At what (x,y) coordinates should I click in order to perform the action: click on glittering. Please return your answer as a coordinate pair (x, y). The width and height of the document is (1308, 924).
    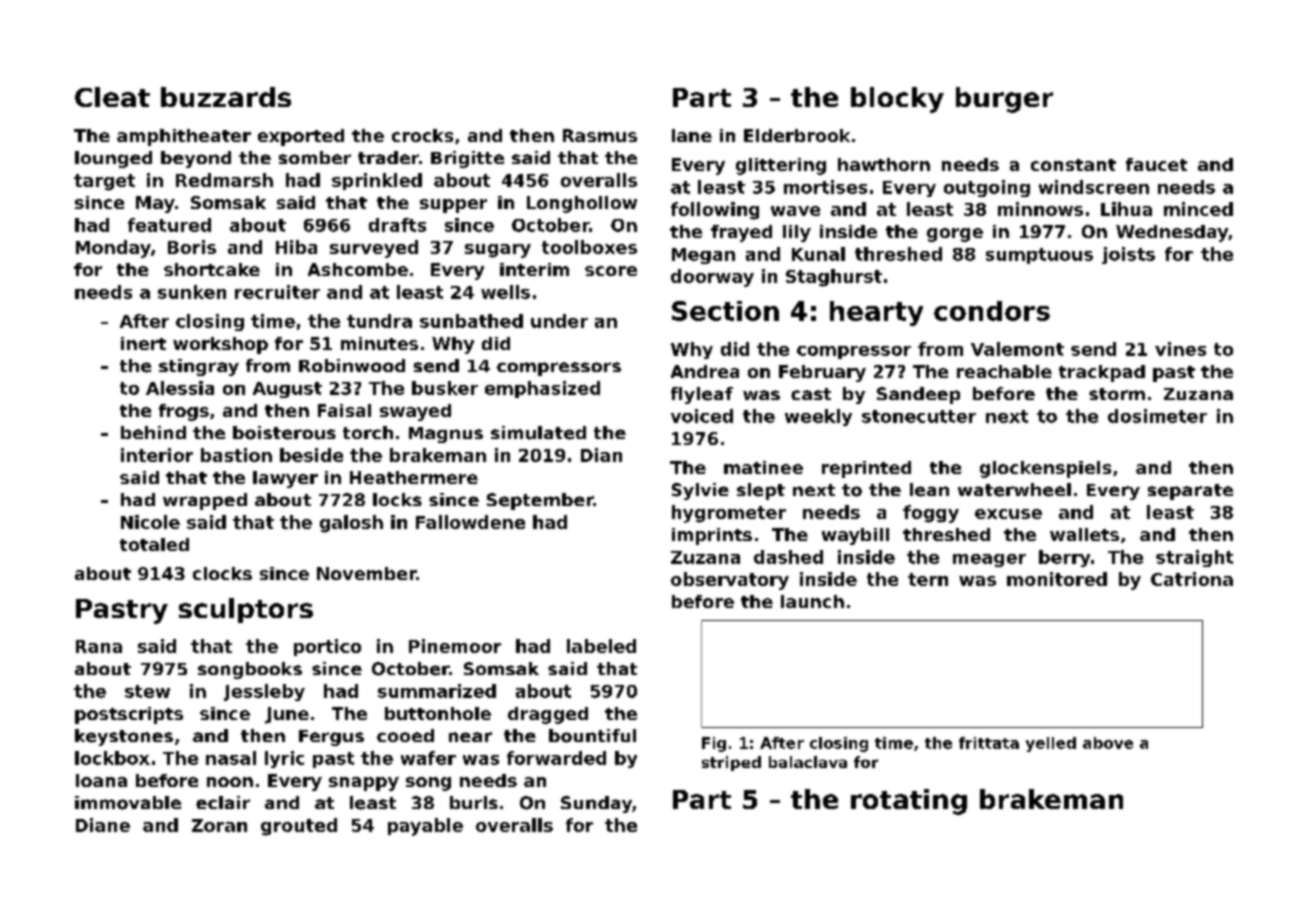
    Looking at the image, I should click on (781, 166).
